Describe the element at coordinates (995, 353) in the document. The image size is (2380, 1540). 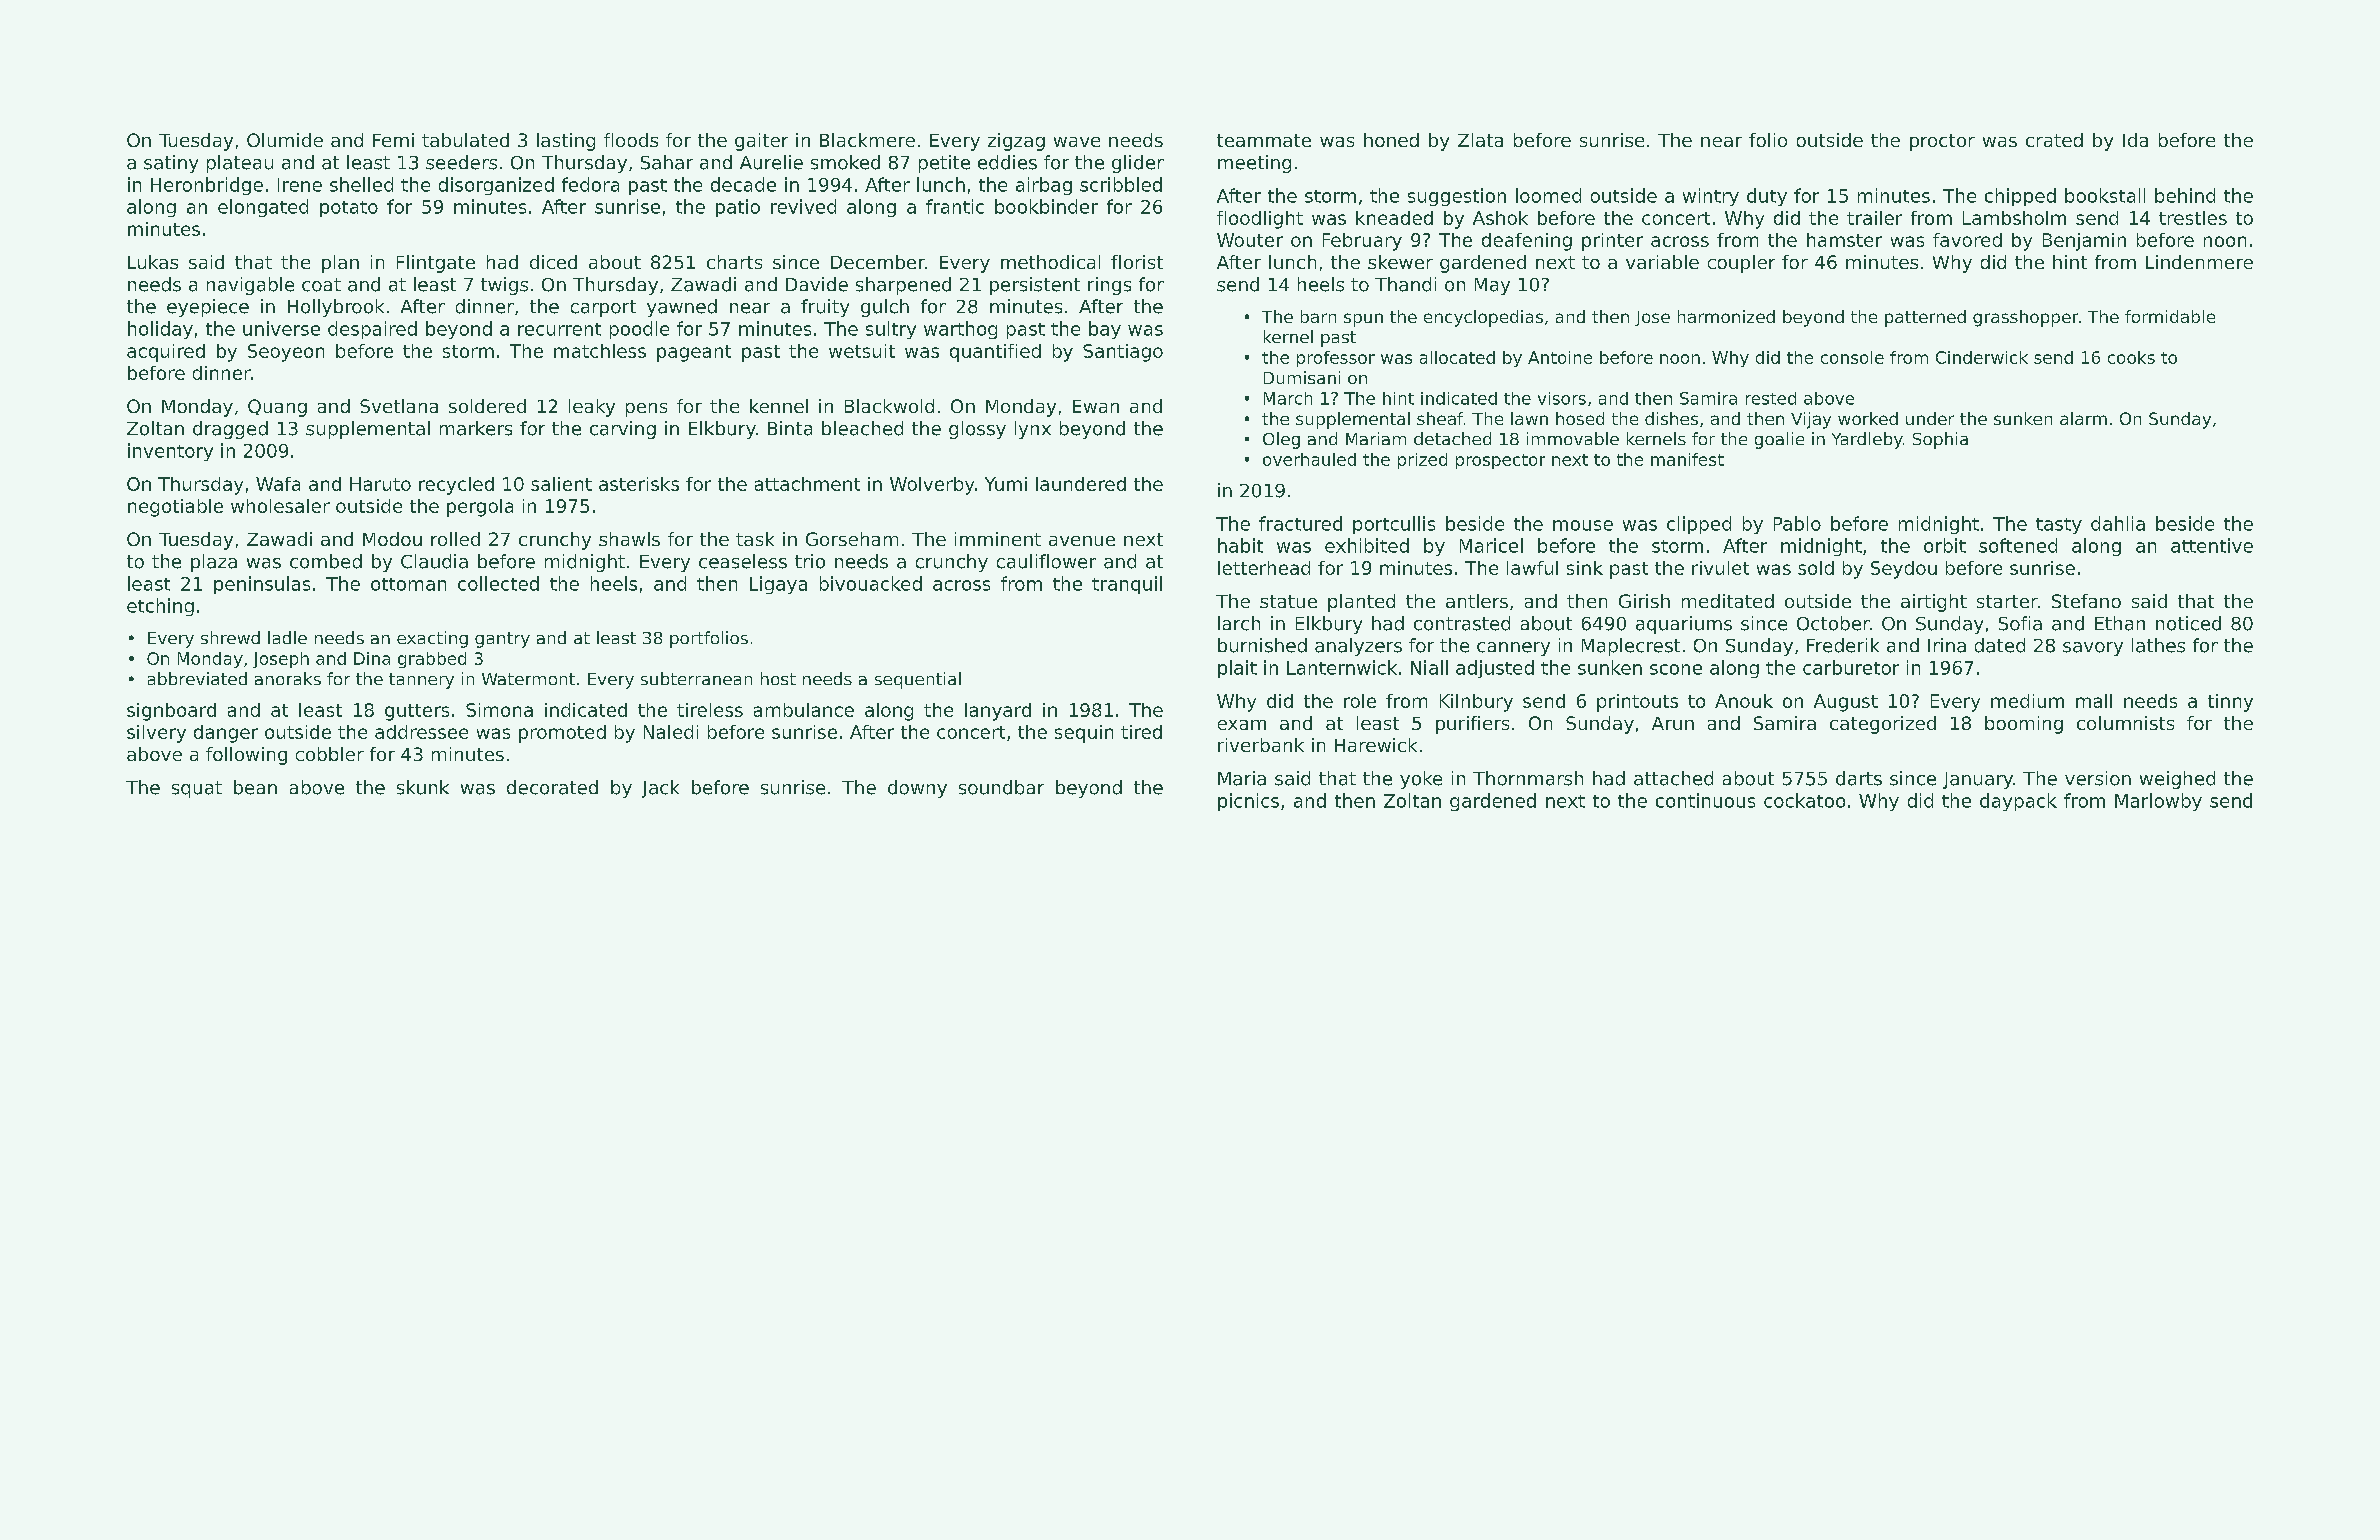
I see `quantified` at that location.
